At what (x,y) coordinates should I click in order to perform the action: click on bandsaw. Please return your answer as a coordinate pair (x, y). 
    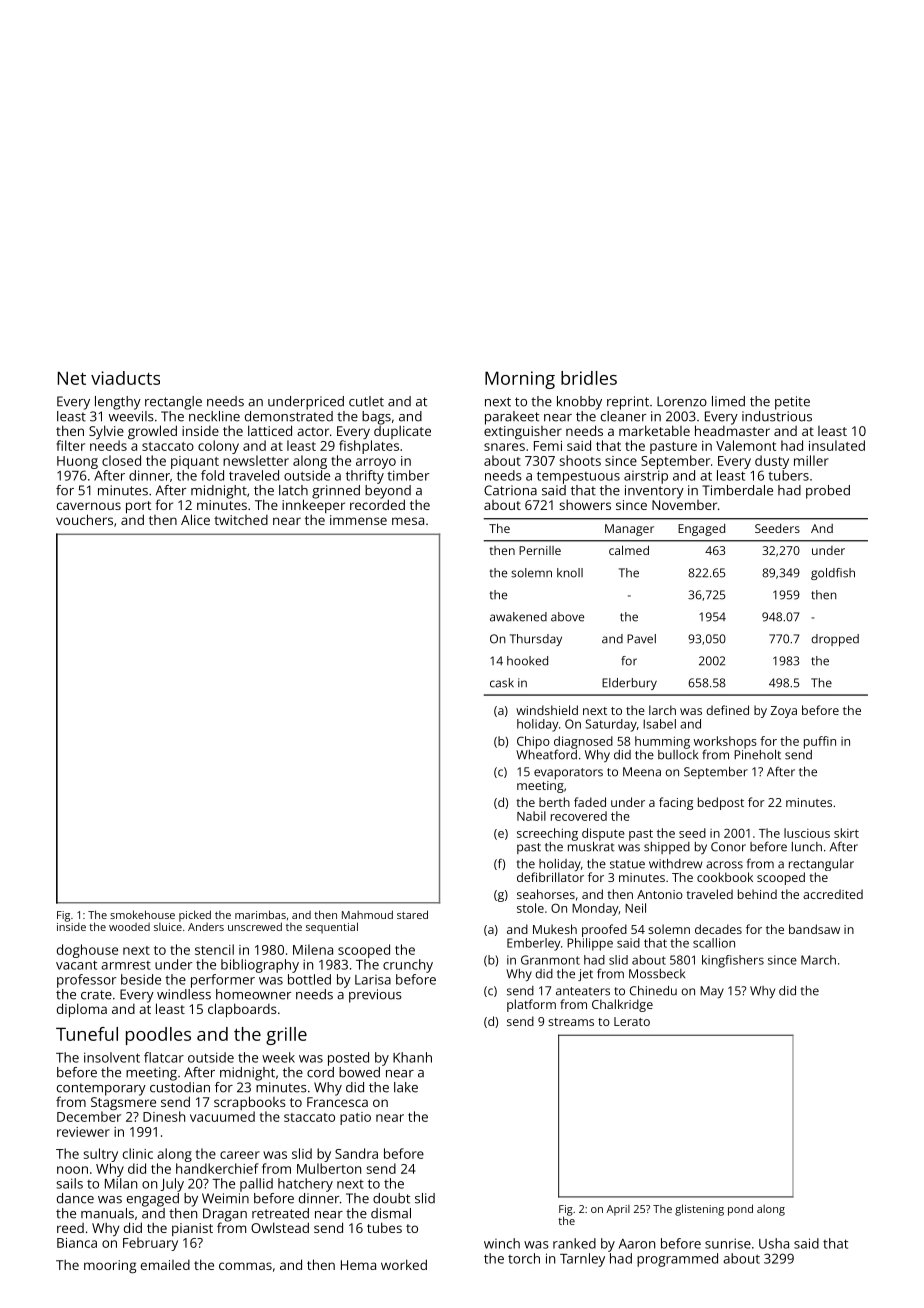
    Looking at the image, I should click on (814, 929).
